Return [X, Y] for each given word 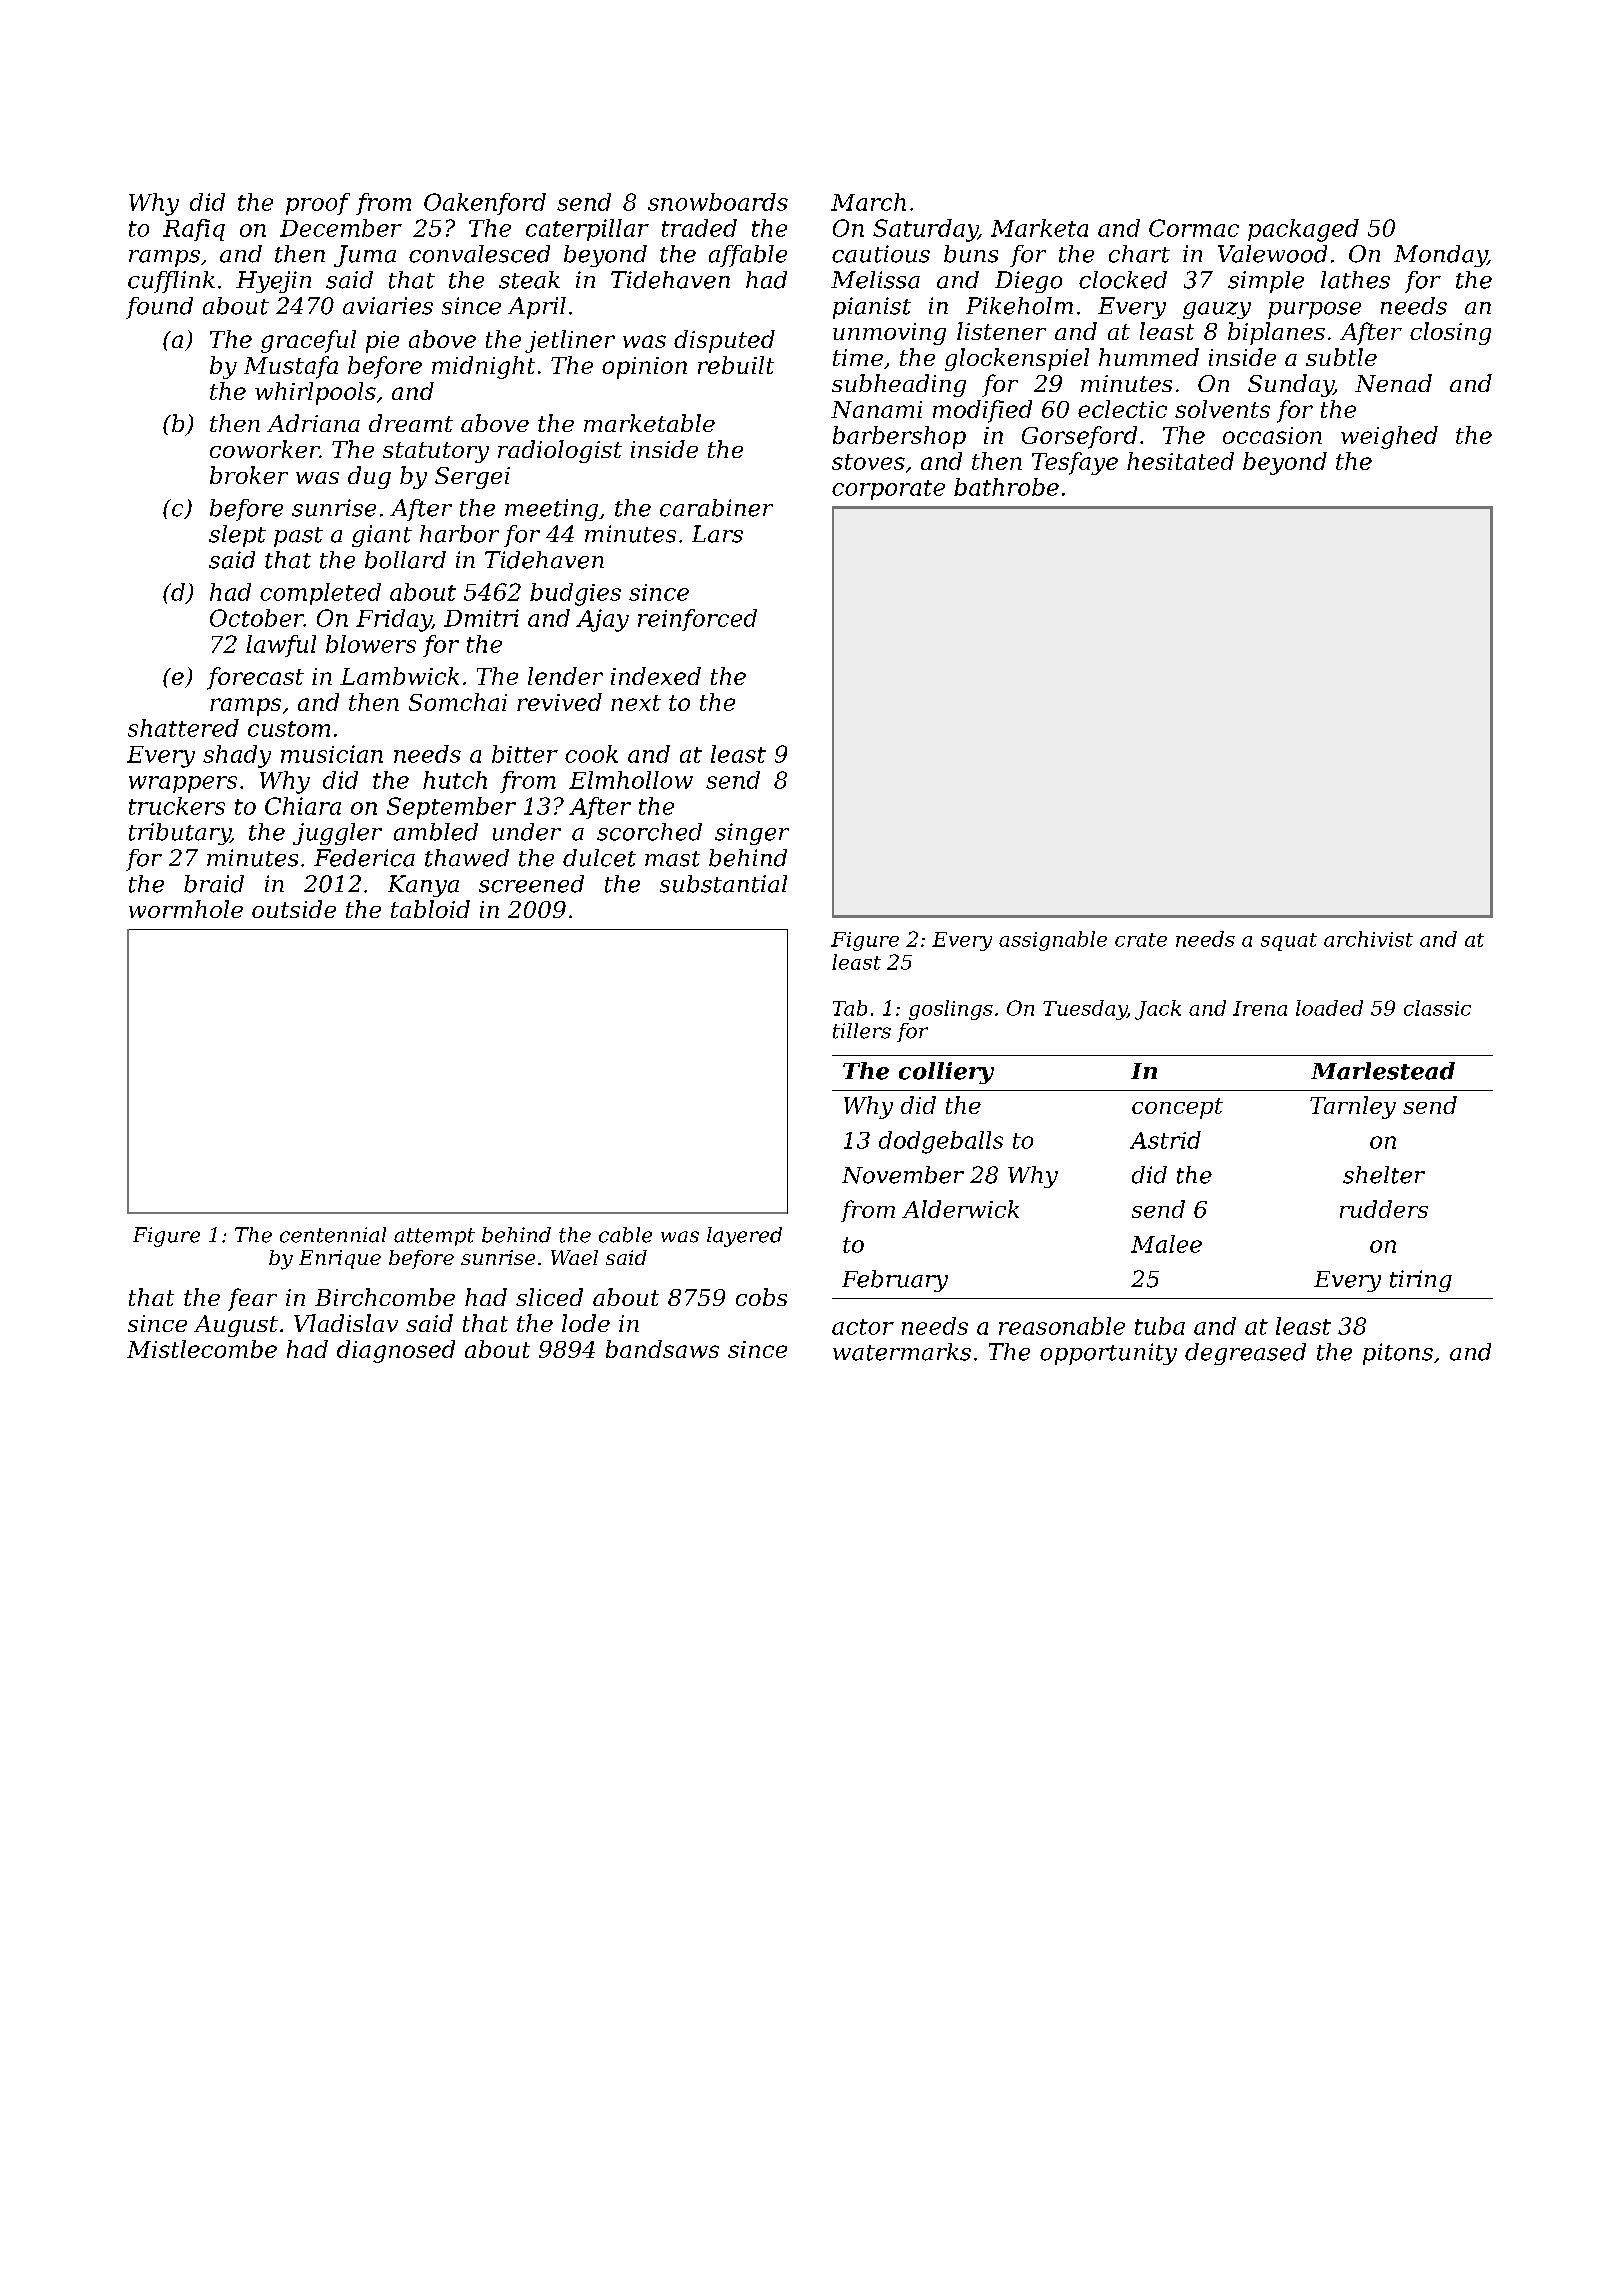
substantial [723, 884]
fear [252, 1299]
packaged [1303, 230]
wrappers [183, 784]
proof [318, 204]
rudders [1384, 1209]
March [868, 202]
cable [625, 1235]
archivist [1368, 939]
